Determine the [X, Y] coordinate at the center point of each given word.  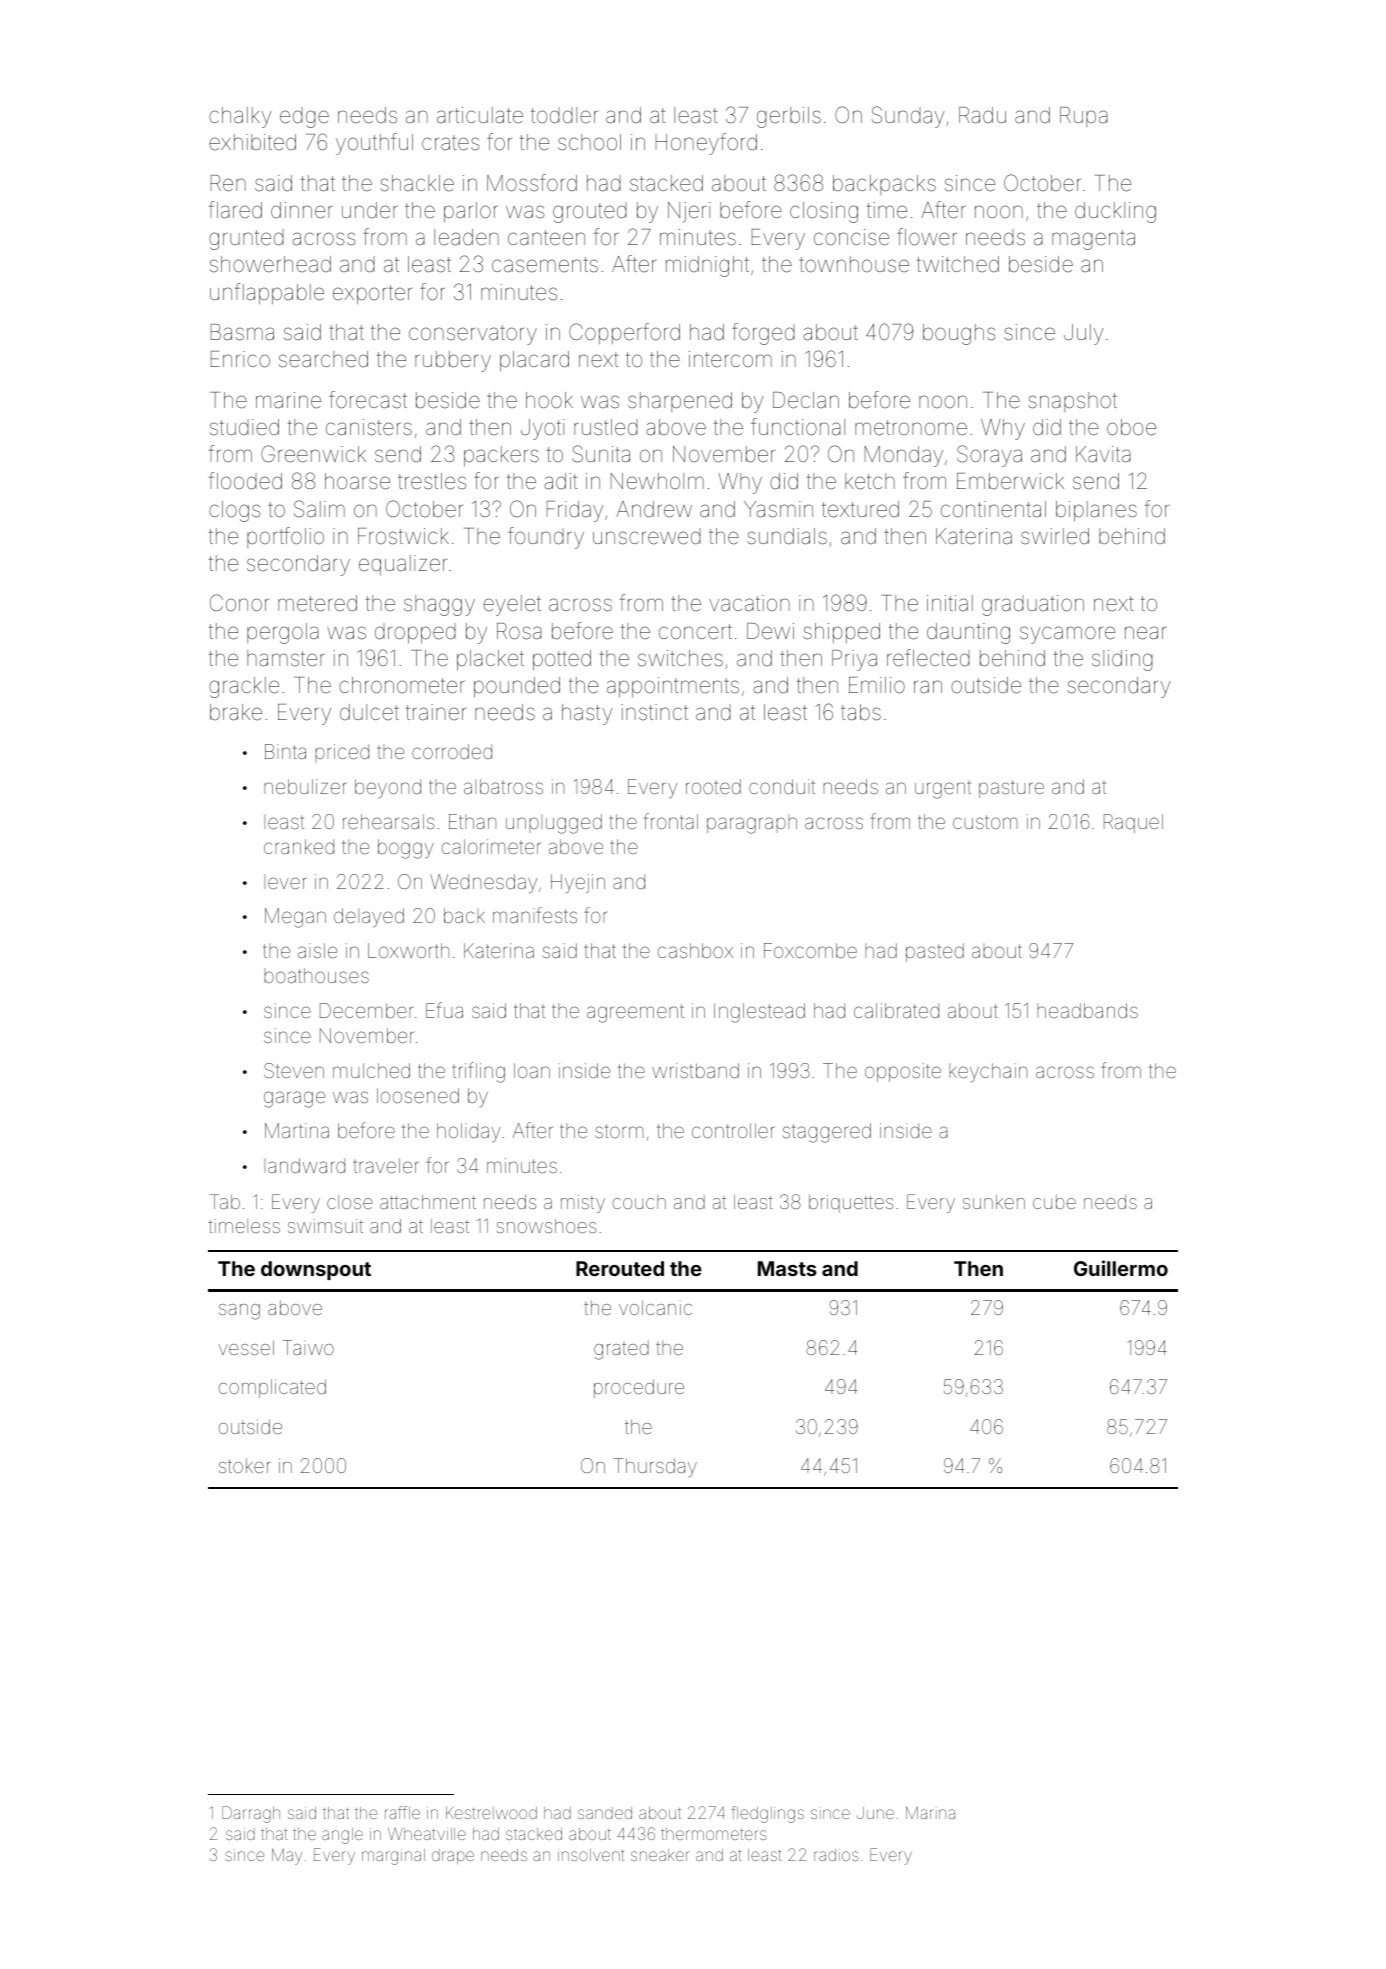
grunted [246, 239]
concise [851, 237]
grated [621, 1350]
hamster [286, 658]
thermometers [714, 1834]
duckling [1115, 212]
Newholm [657, 481]
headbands [1087, 1010]
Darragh [251, 1814]
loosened [418, 1095]
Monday [904, 456]
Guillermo [1121, 1268]
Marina [930, 1812]
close [350, 1202]
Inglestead [759, 1013]
